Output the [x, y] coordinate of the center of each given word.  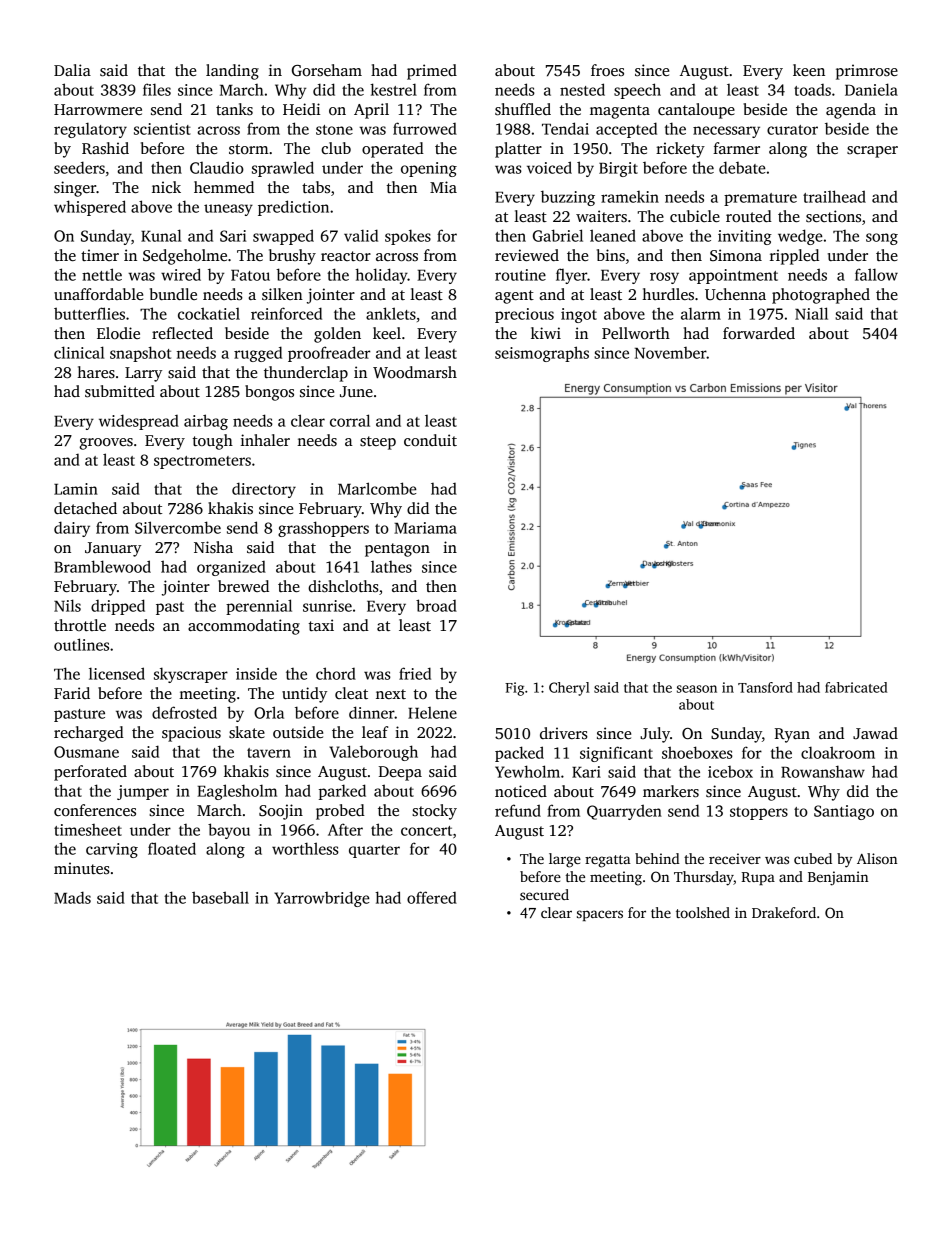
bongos [269, 393]
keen [809, 70]
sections [833, 216]
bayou [229, 831]
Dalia [72, 70]
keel [387, 333]
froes [607, 70]
